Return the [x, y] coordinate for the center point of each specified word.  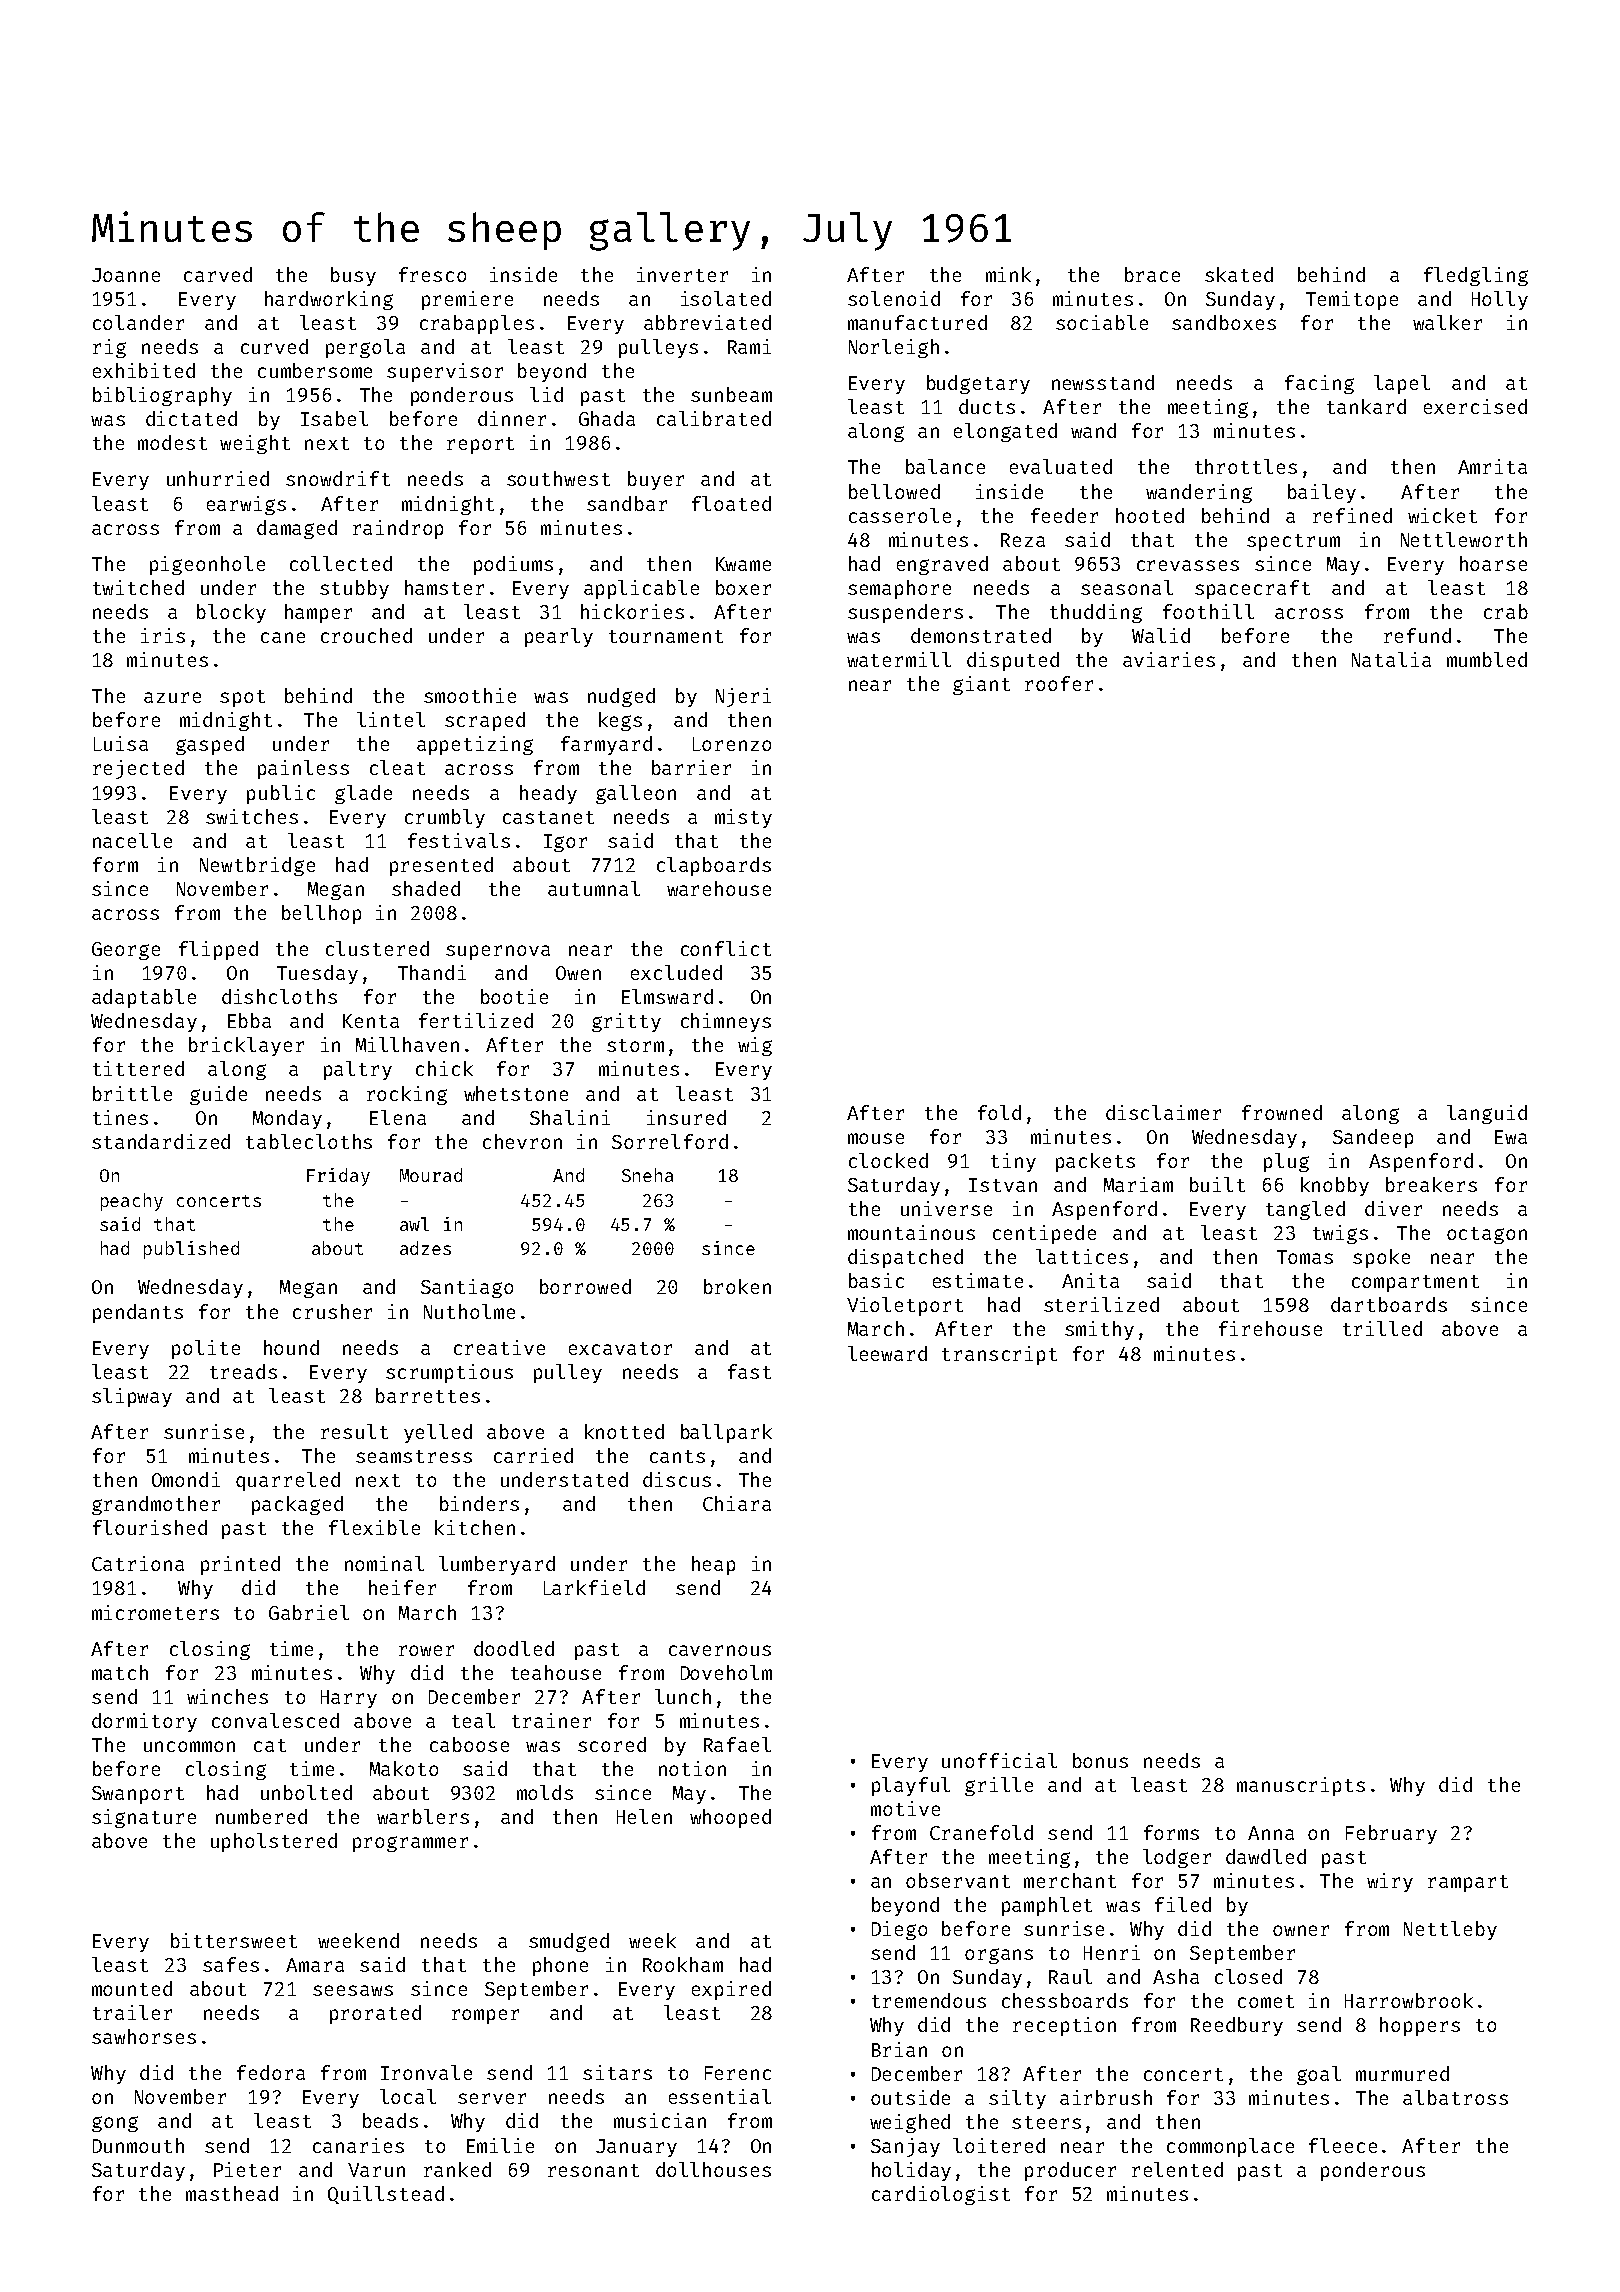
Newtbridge [257, 866]
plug [1286, 1162]
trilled [1382, 1328]
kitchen [475, 1527]
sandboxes [1224, 322]
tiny [1013, 1162]
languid [1487, 1114]
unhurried [218, 478]
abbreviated [707, 322]
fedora [271, 2072]
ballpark [726, 1433]
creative [499, 1347]
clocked [888, 1160]
